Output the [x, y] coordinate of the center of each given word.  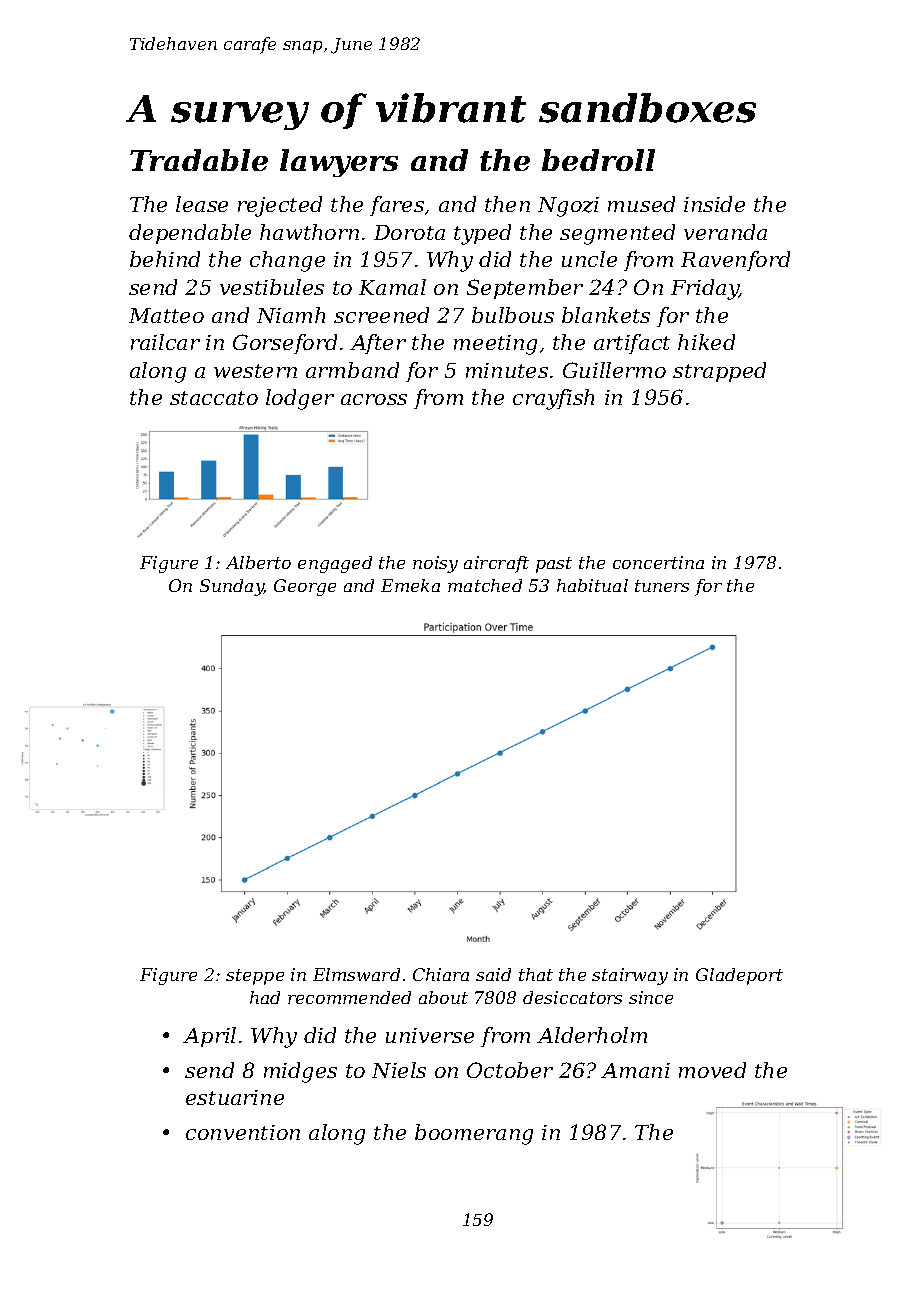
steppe [255, 977]
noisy [435, 564]
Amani [635, 1070]
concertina [658, 562]
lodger [300, 399]
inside [714, 204]
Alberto [258, 562]
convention [243, 1132]
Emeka [410, 585]
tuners [662, 586]
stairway [630, 976]
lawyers [339, 163]
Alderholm [592, 1035]
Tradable [199, 160]
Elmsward [356, 974]
